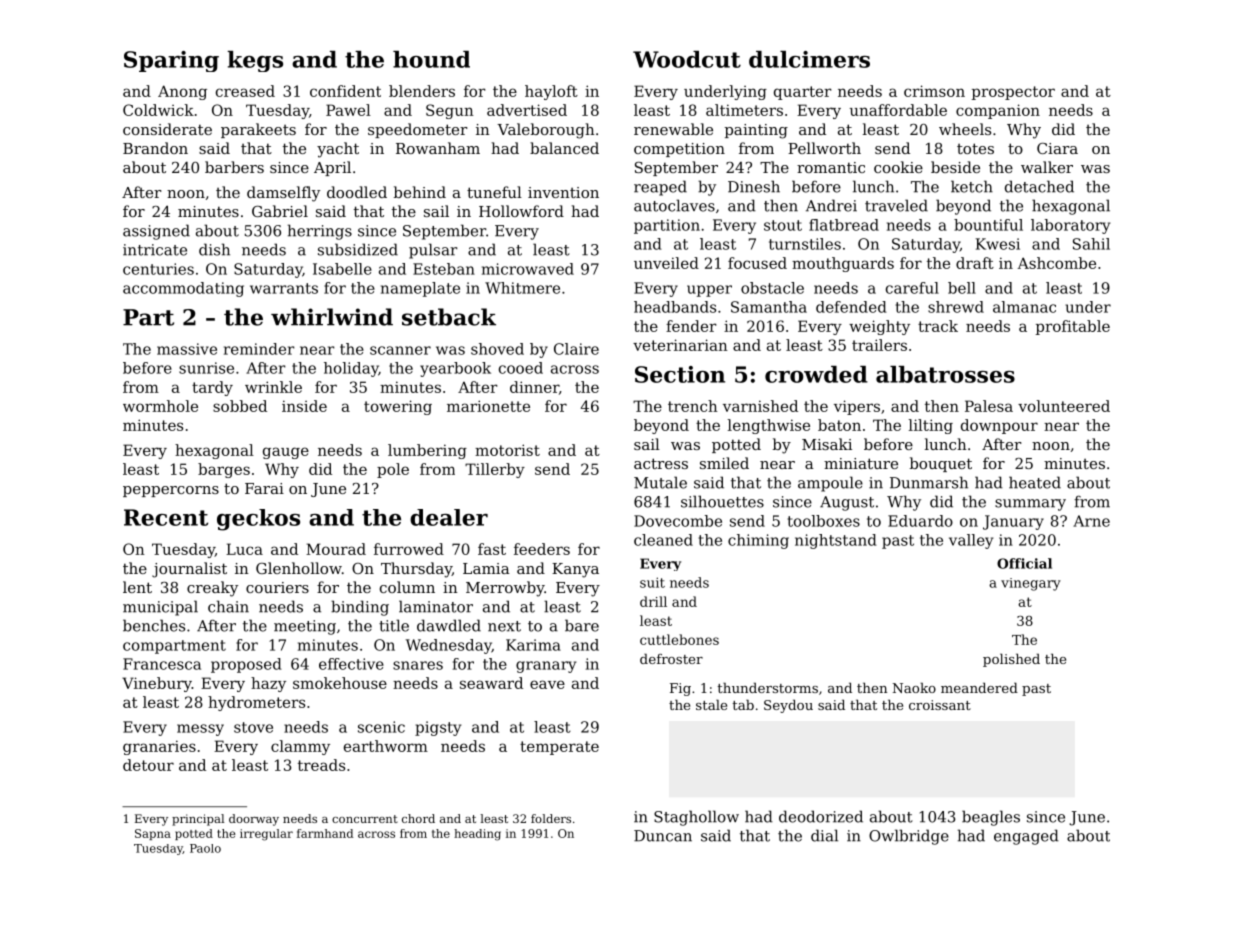  Describe the element at coordinates (1024, 563) in the screenshot. I see `Official` at that location.
